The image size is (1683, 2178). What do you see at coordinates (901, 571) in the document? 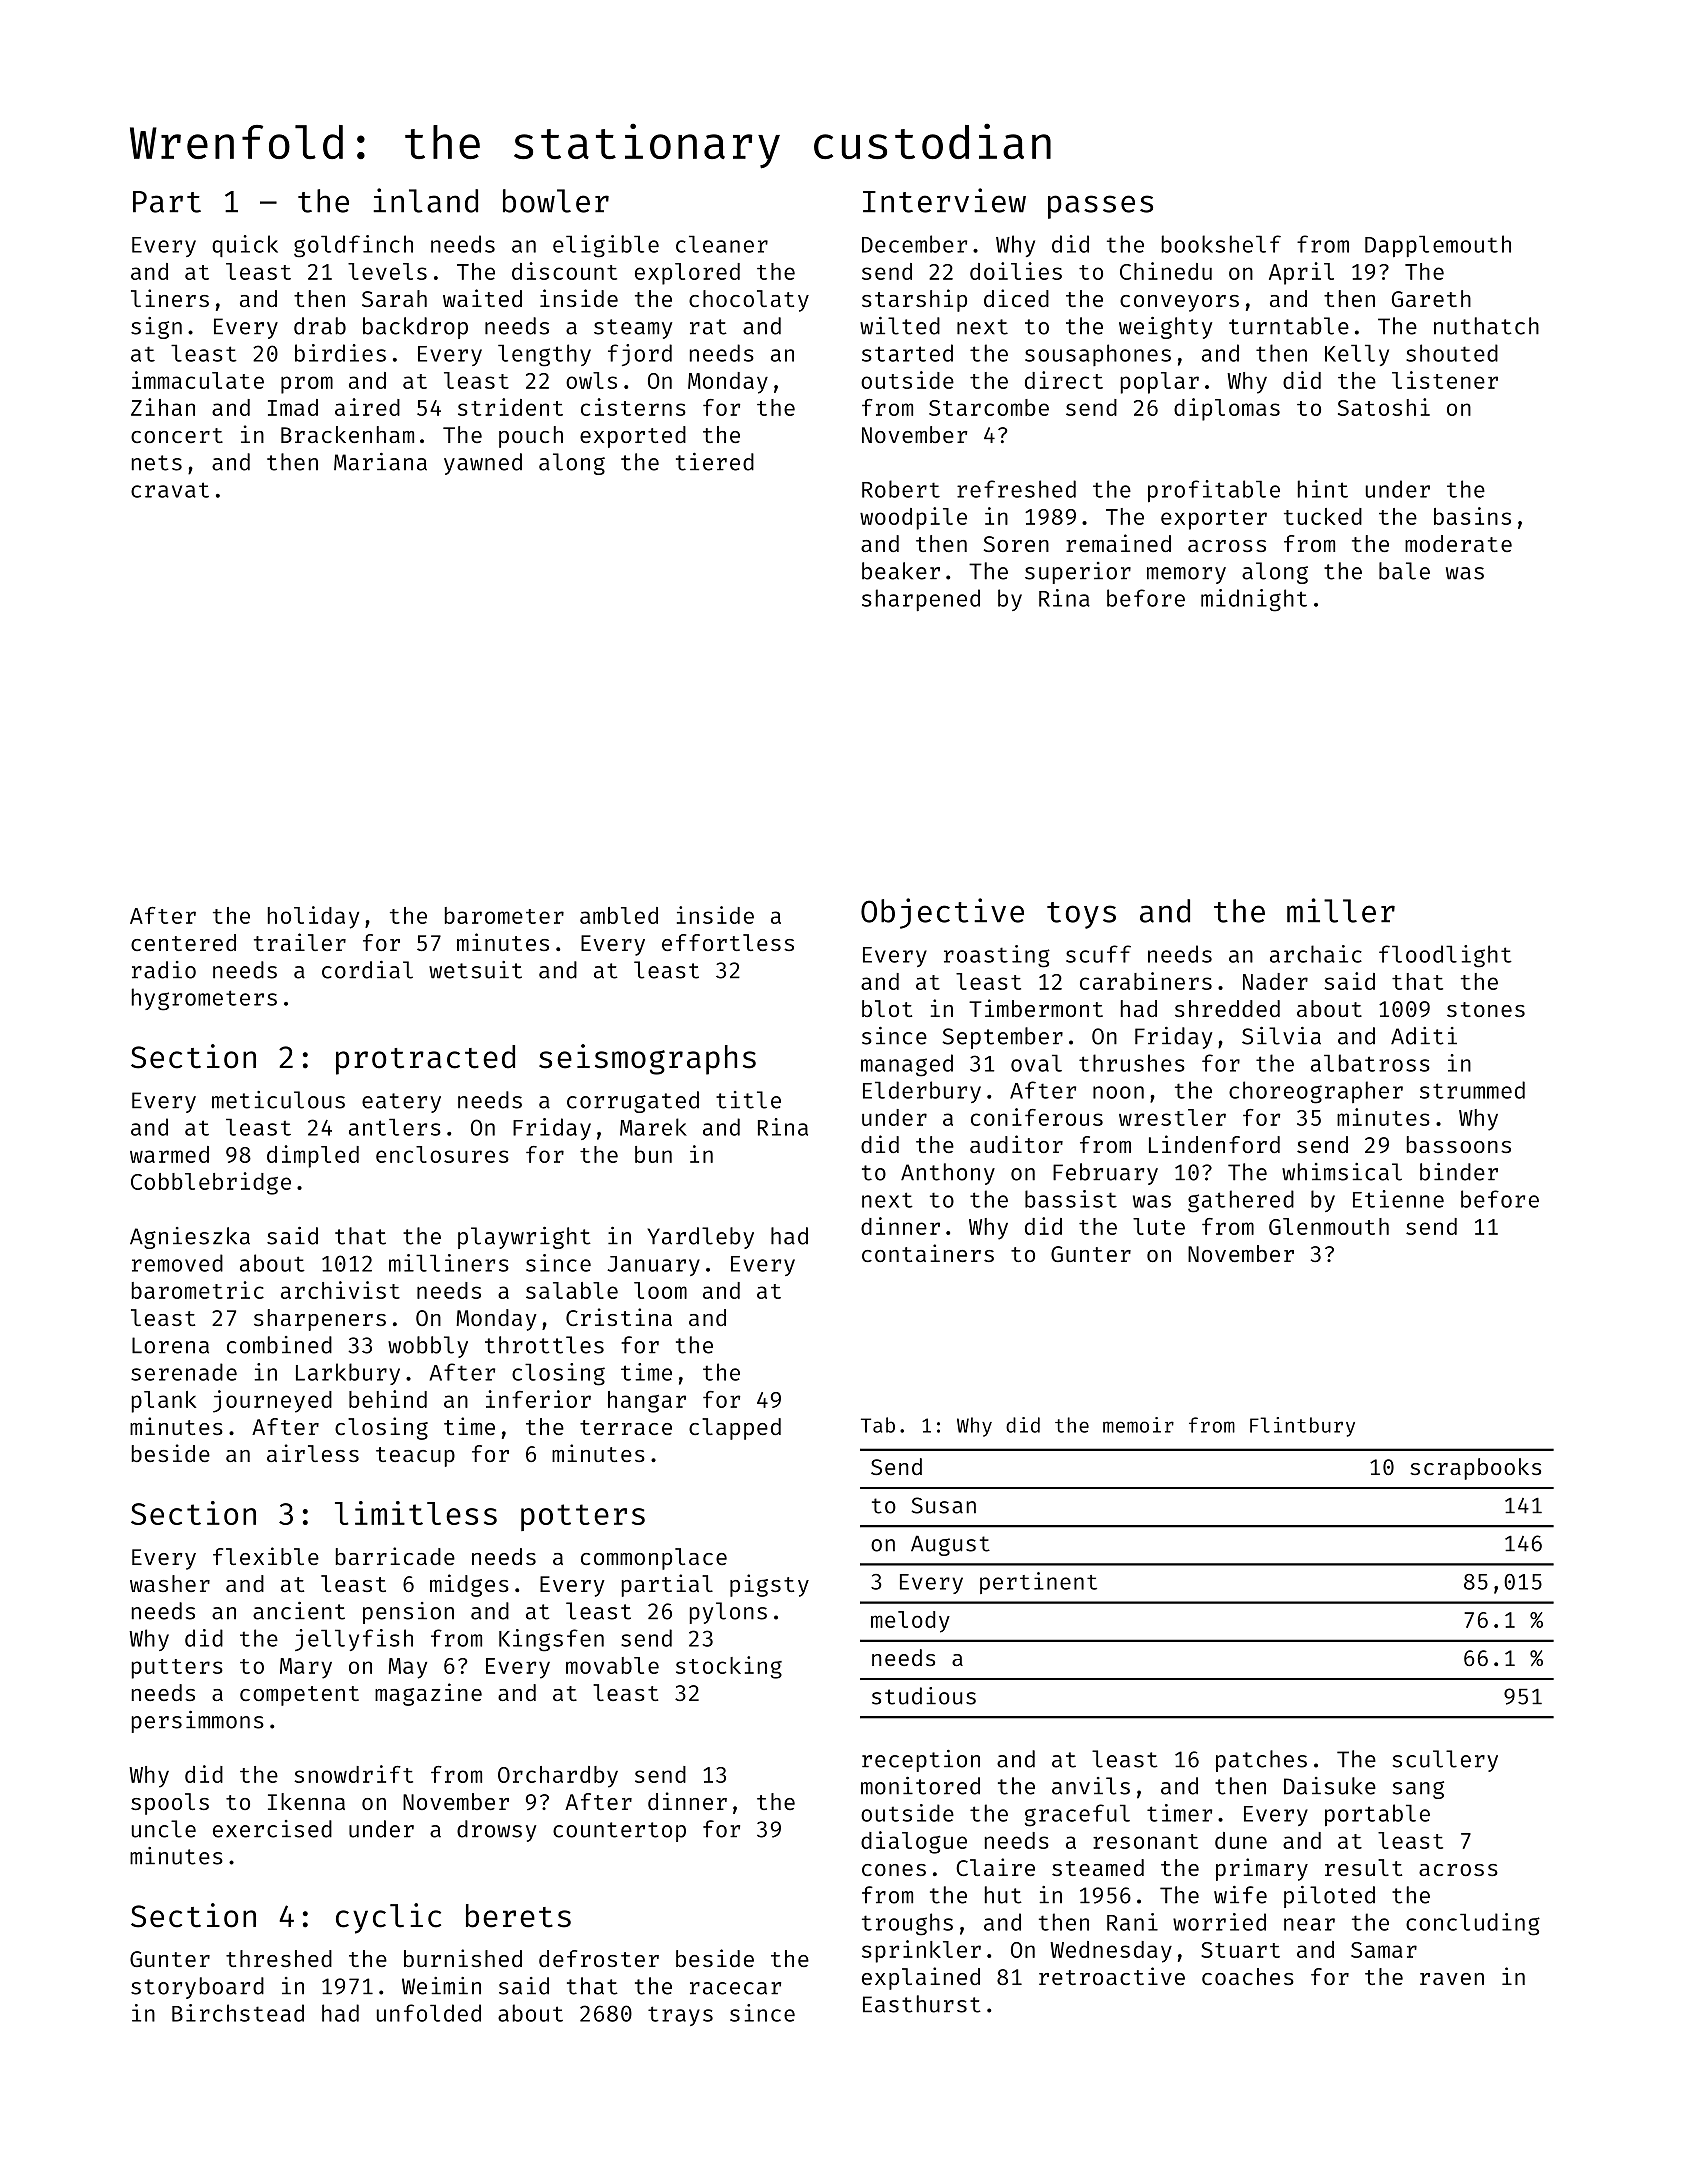
I see `beaker` at bounding box center [901, 571].
